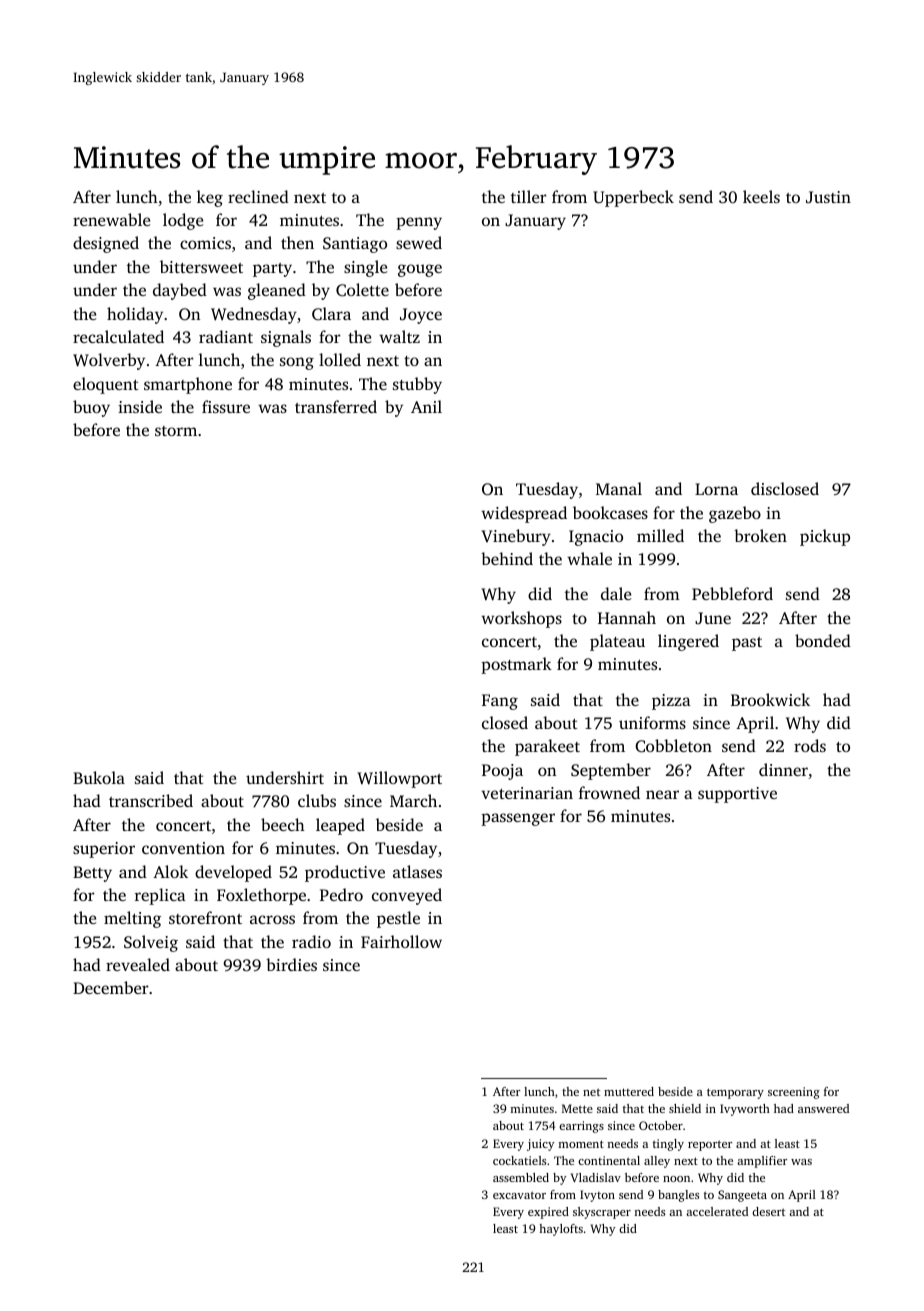 The height and width of the page is (1311, 924). What do you see at coordinates (529, 196) in the page?
I see `tiller` at bounding box center [529, 196].
